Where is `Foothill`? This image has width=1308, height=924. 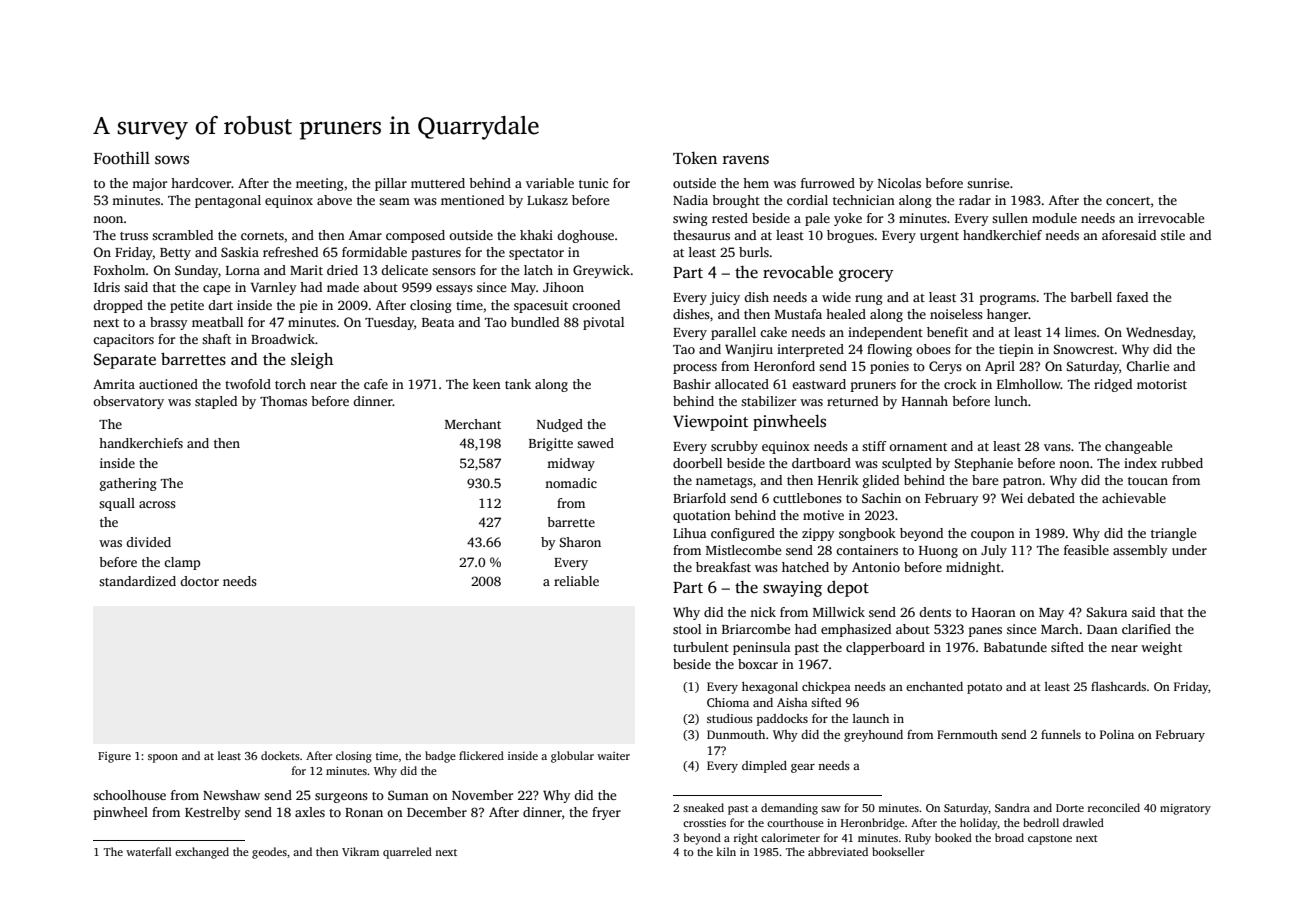
Foothill is located at coordinates (122, 158).
